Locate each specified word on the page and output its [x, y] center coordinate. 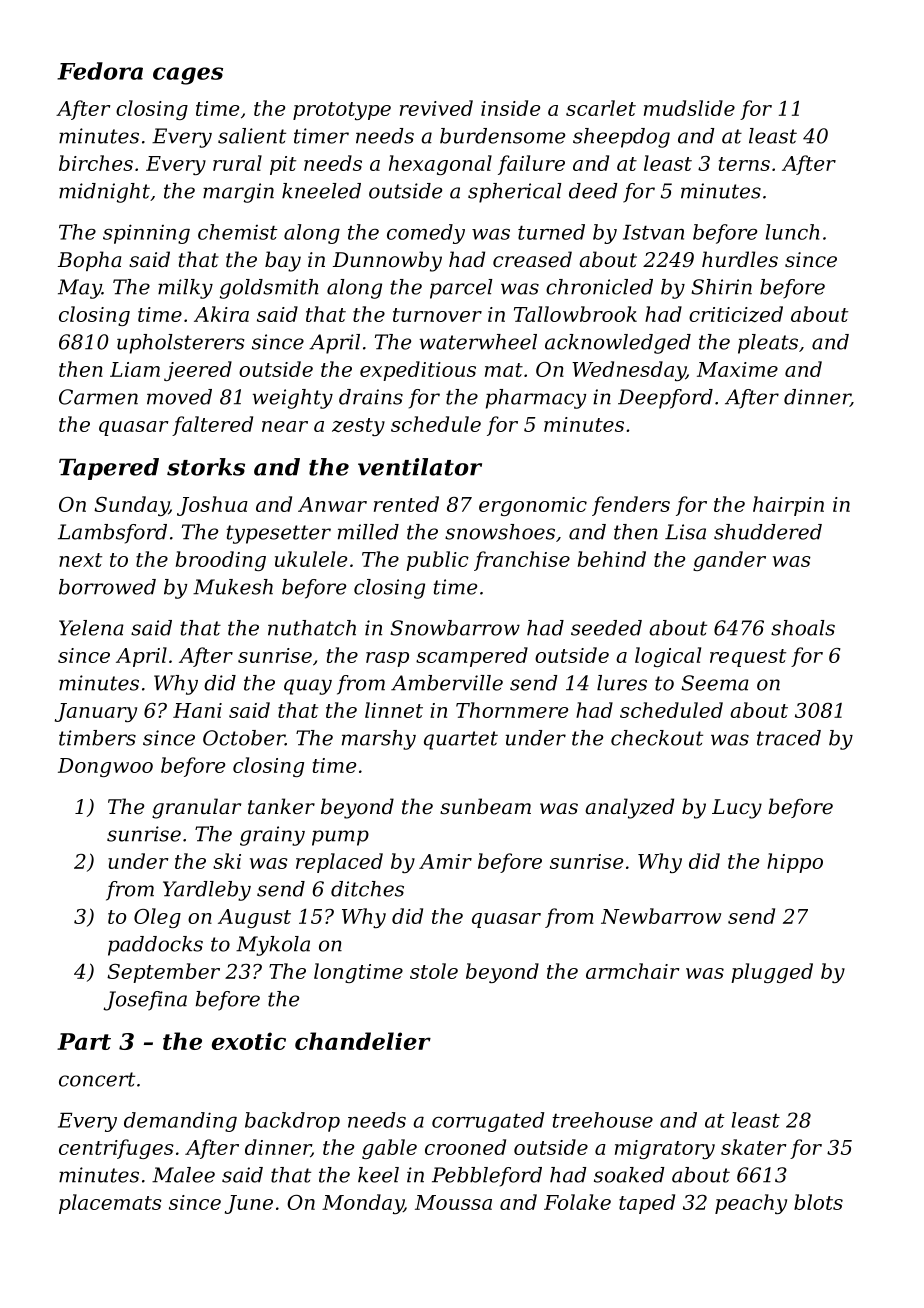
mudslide [689, 108]
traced [789, 738]
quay [308, 687]
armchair [633, 971]
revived [436, 108]
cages [188, 76]
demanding [180, 1122]
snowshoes [500, 532]
